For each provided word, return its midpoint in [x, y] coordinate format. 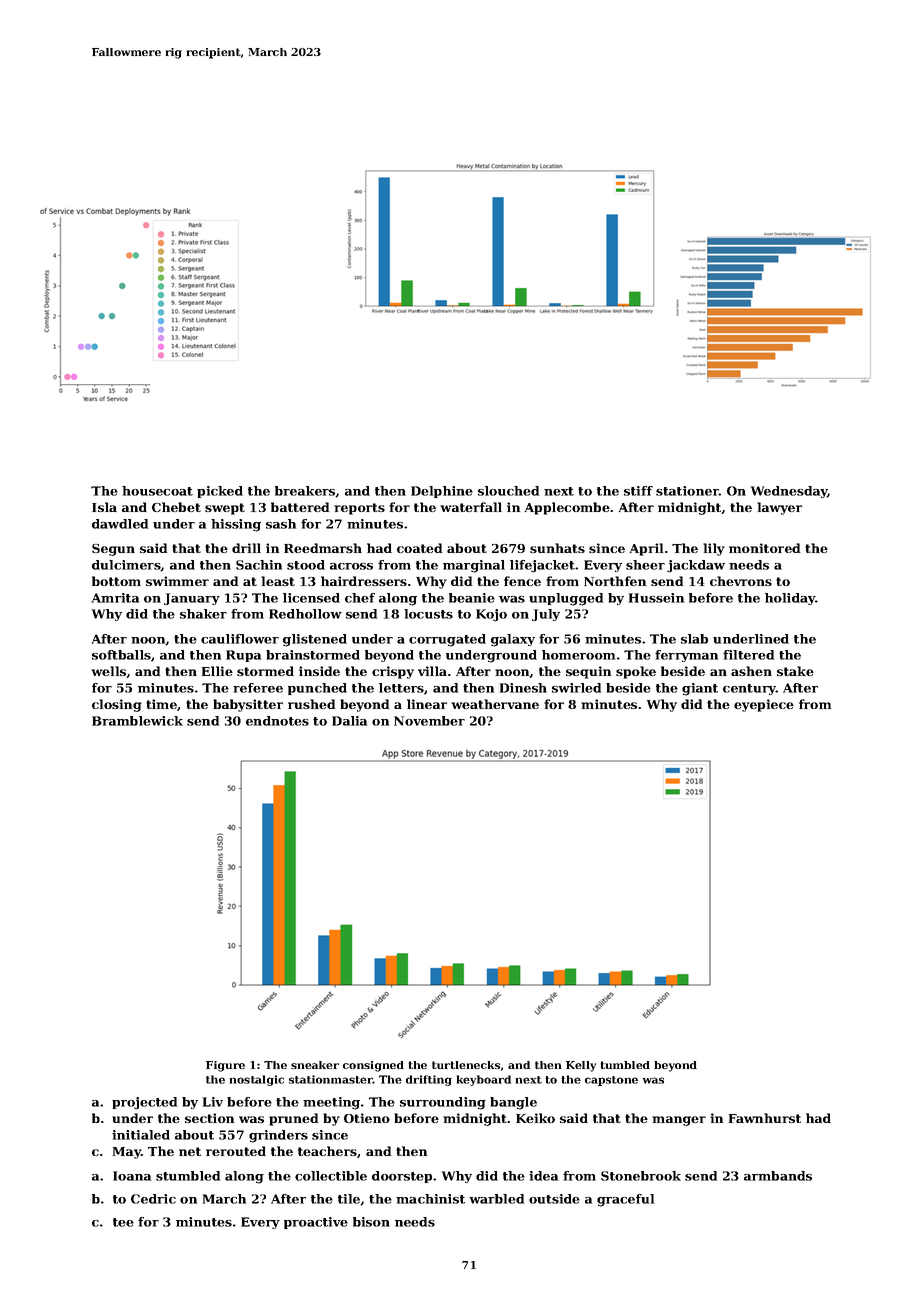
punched [317, 689]
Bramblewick [137, 721]
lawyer [779, 508]
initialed [141, 1135]
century [749, 689]
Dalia [349, 721]
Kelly [581, 1066]
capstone [611, 1081]
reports [359, 509]
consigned [373, 1066]
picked [220, 492]
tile [349, 1199]
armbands [778, 1176]
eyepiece [764, 705]
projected [144, 1103]
